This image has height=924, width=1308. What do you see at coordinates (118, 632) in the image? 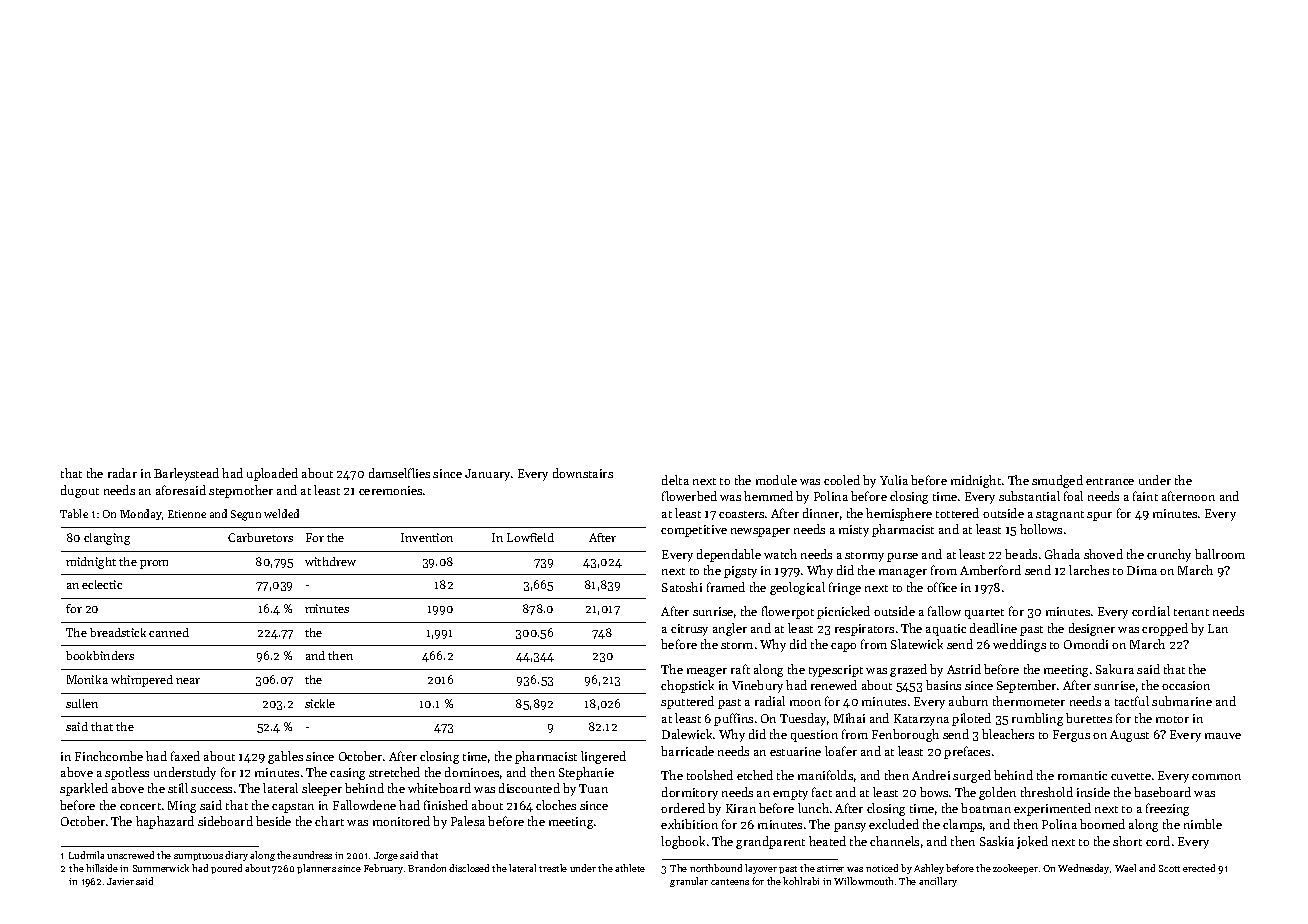
I see `breadstick` at bounding box center [118, 632].
